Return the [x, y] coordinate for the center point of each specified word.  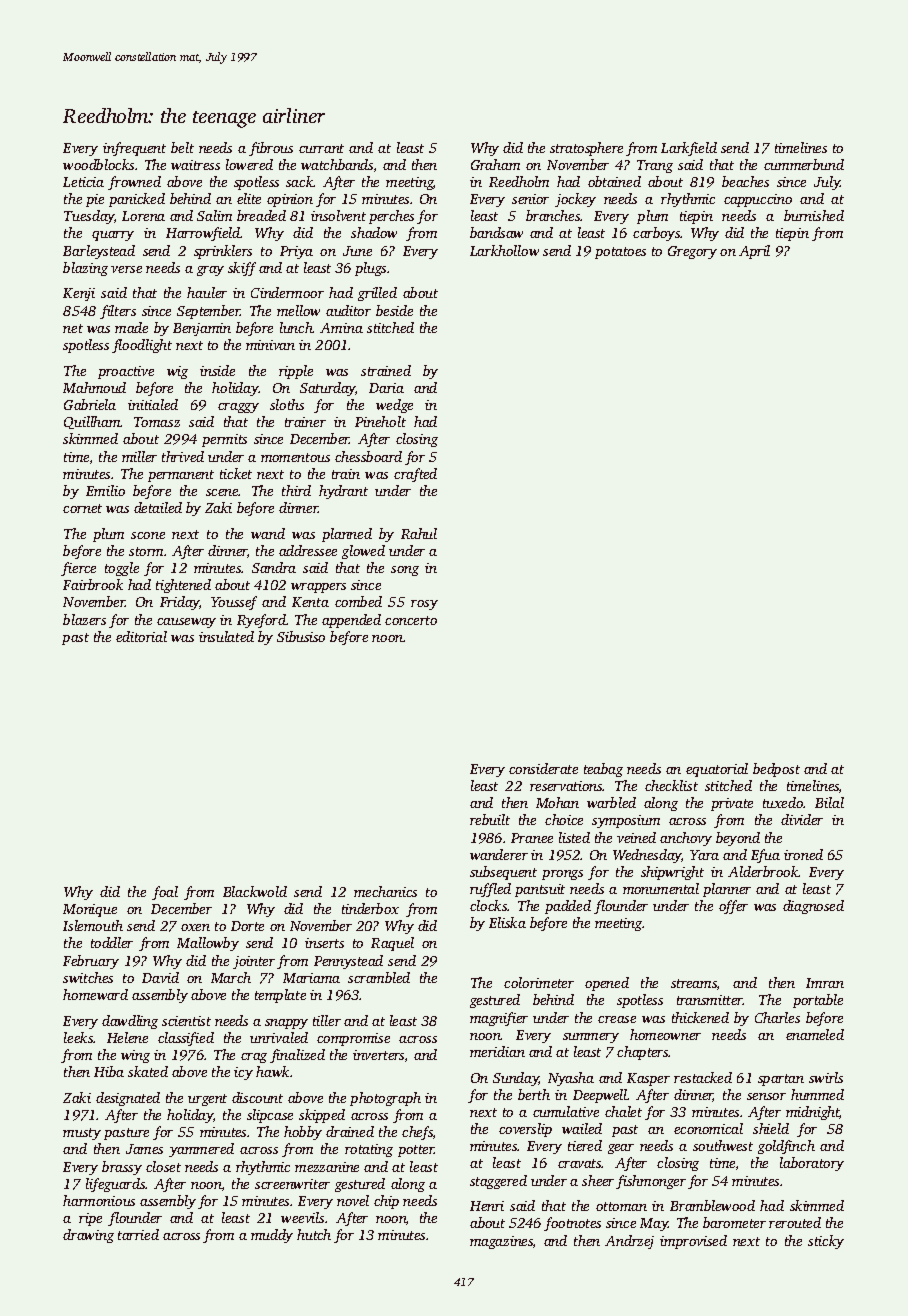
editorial [141, 636]
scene [222, 492]
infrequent [134, 149]
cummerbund [804, 164]
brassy [122, 1168]
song [405, 571]
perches [391, 217]
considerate [543, 768]
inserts [324, 943]
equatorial [717, 770]
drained [350, 1131]
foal [165, 893]
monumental [661, 888]
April [754, 252]
